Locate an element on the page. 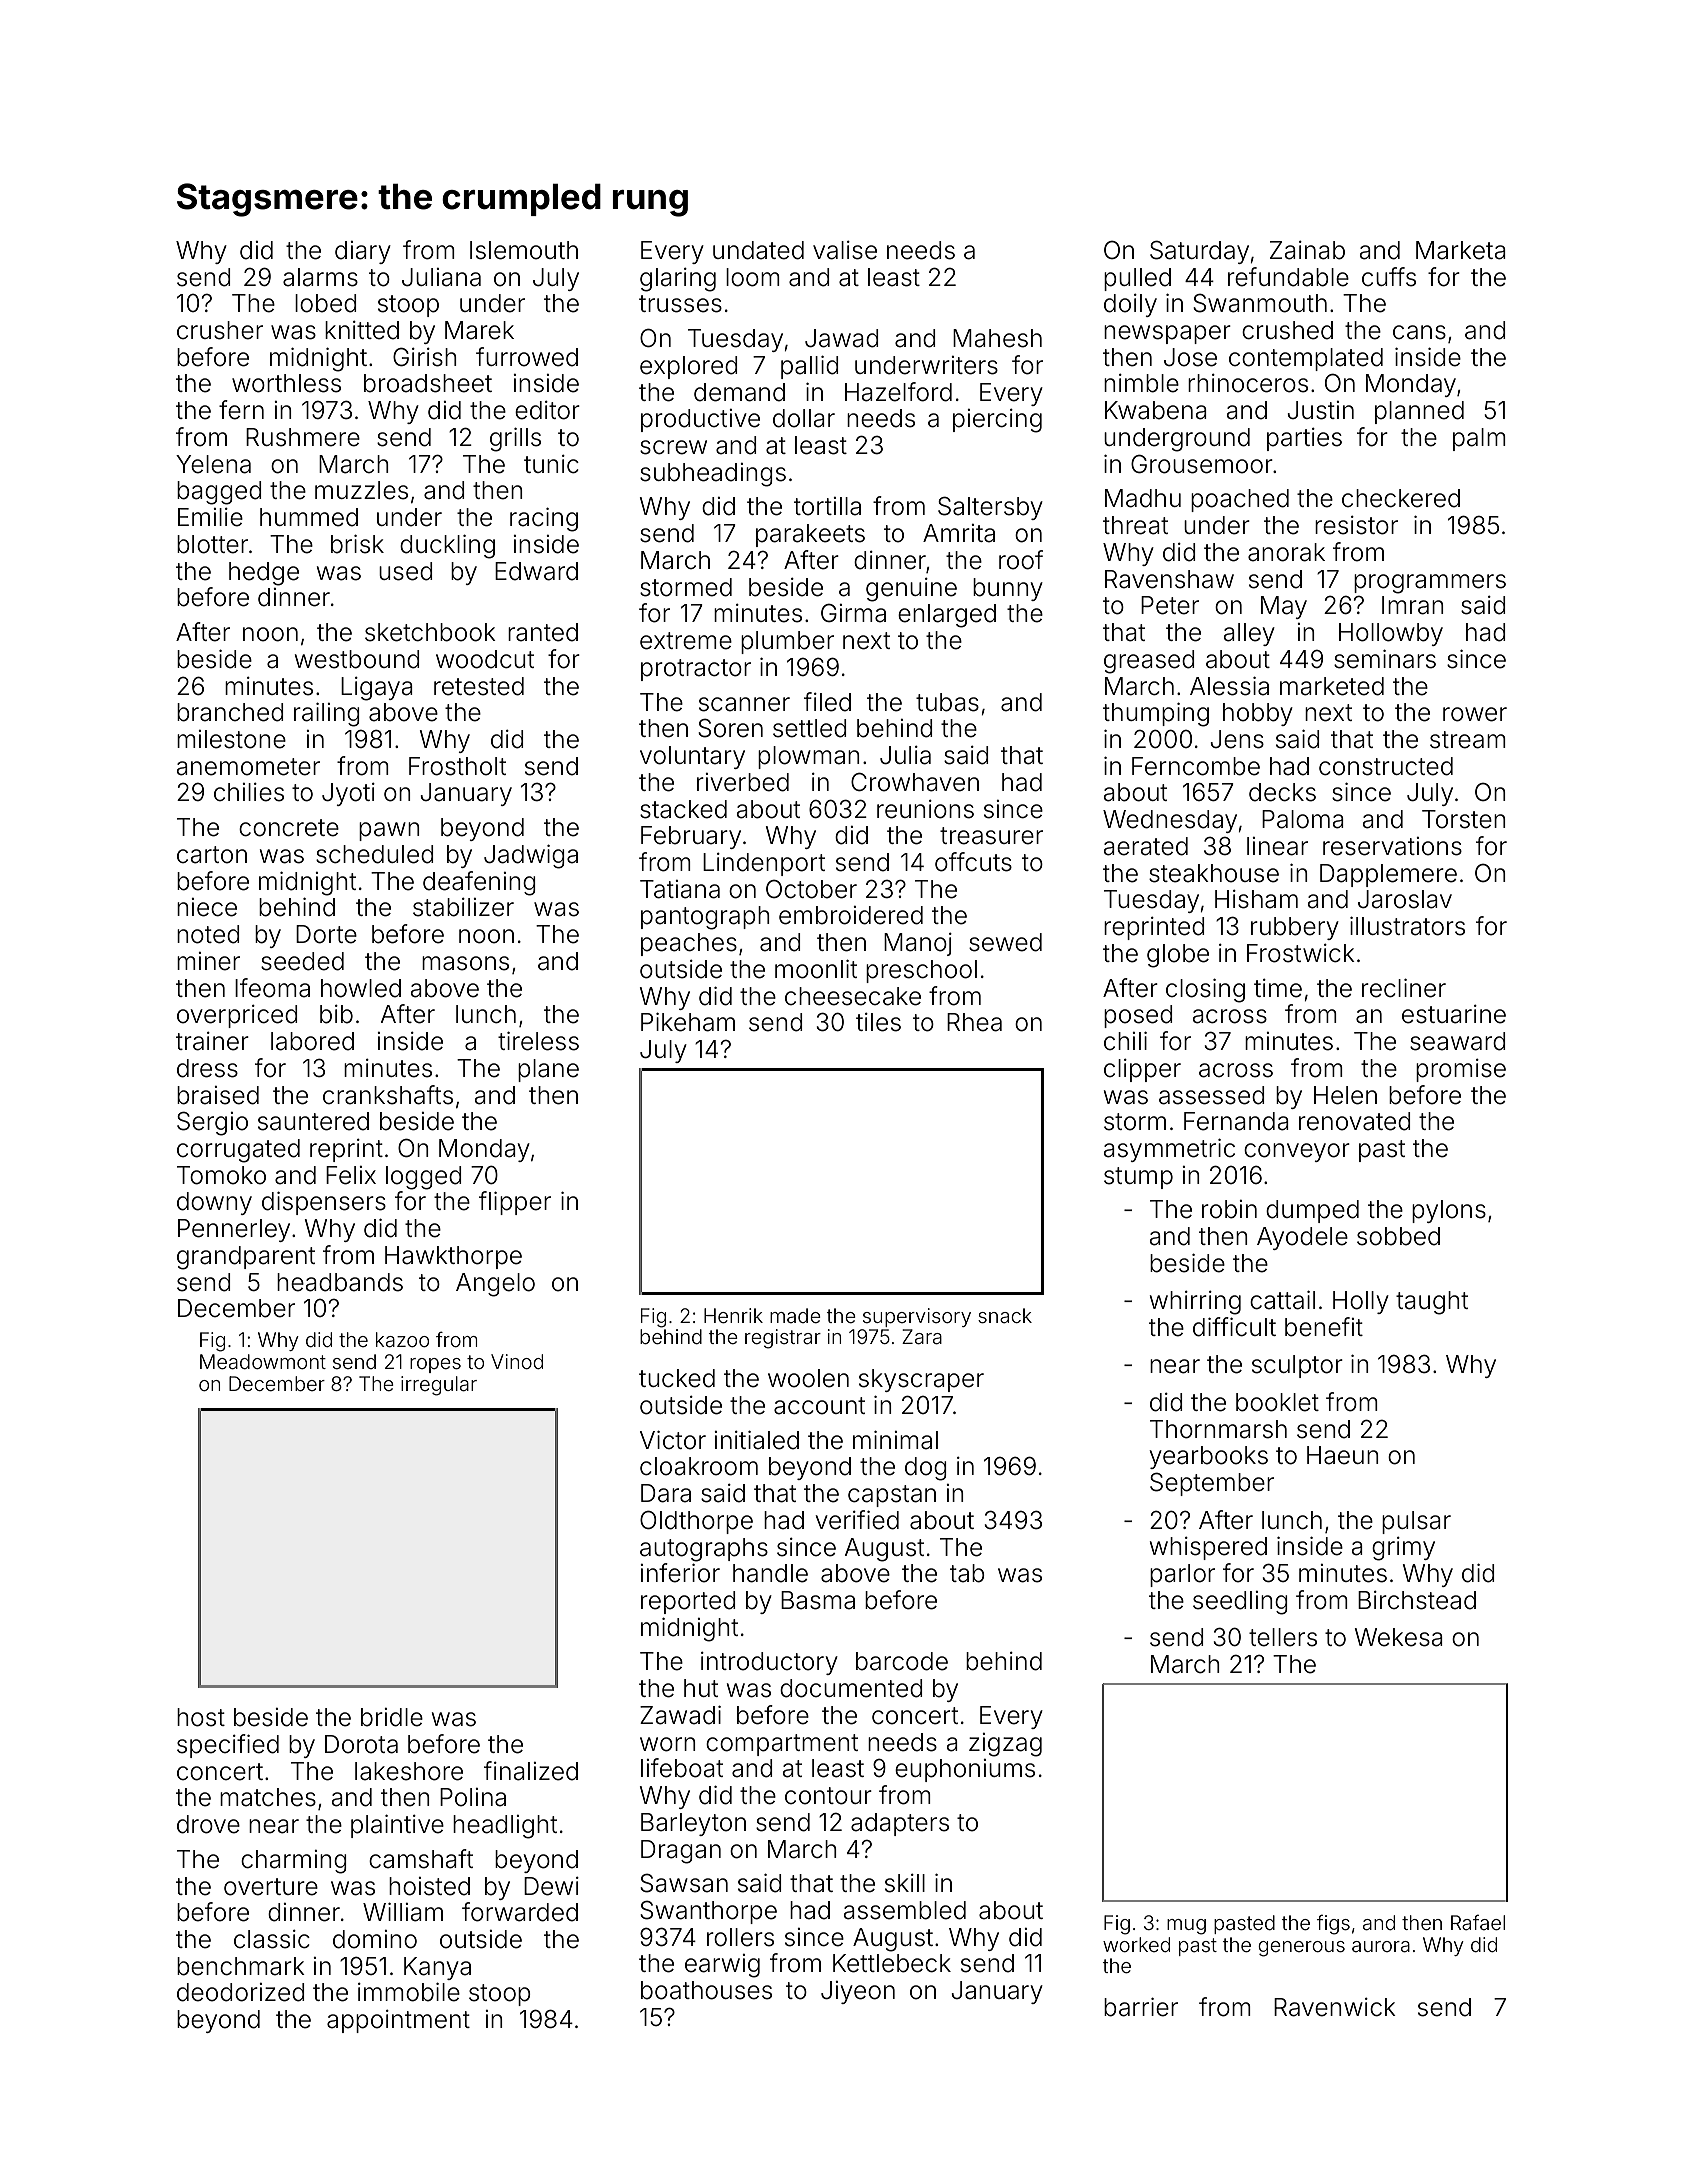  preschool is located at coordinates (921, 971).
